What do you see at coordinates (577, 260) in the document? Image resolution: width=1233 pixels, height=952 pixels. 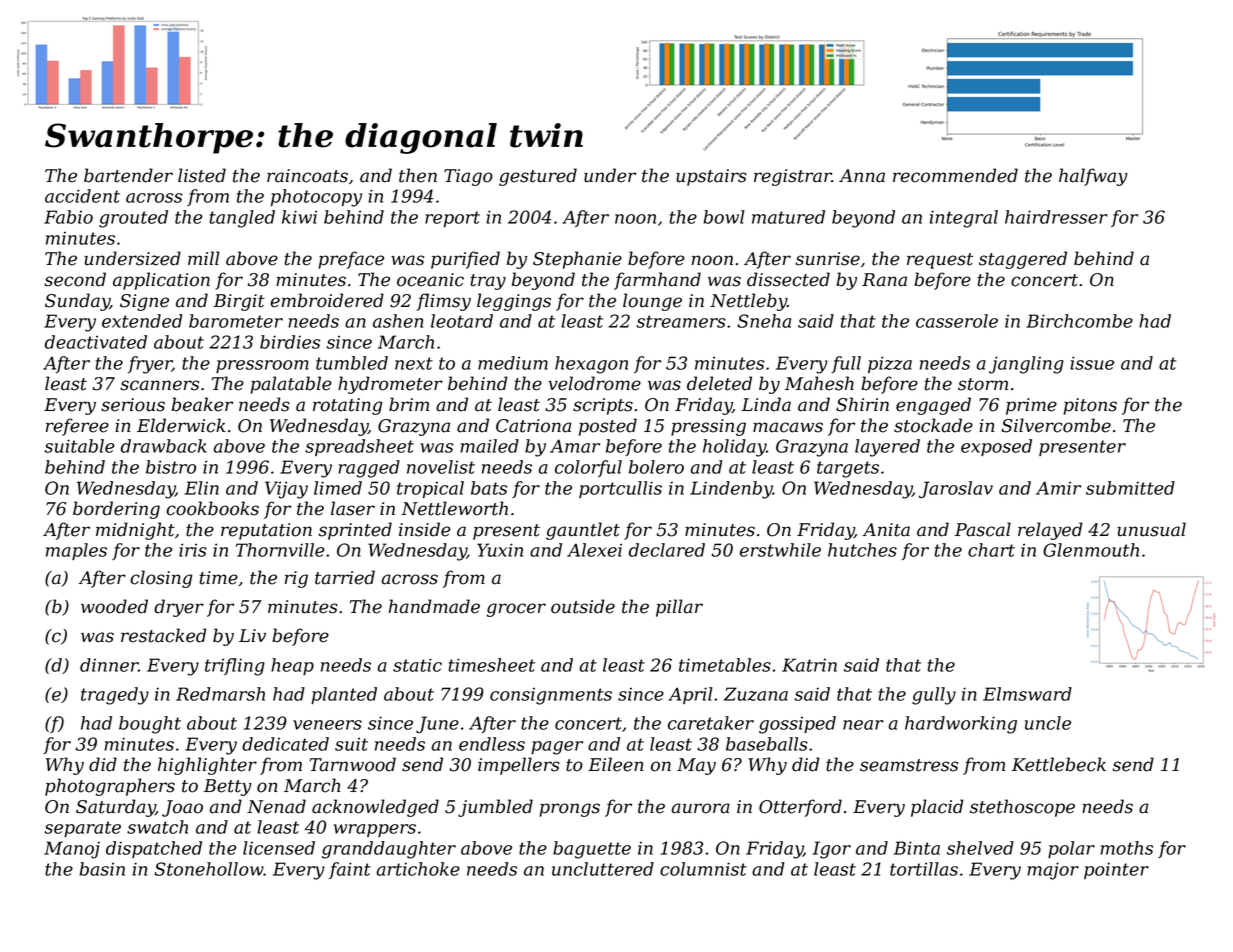 I see `Stephanie` at bounding box center [577, 260].
